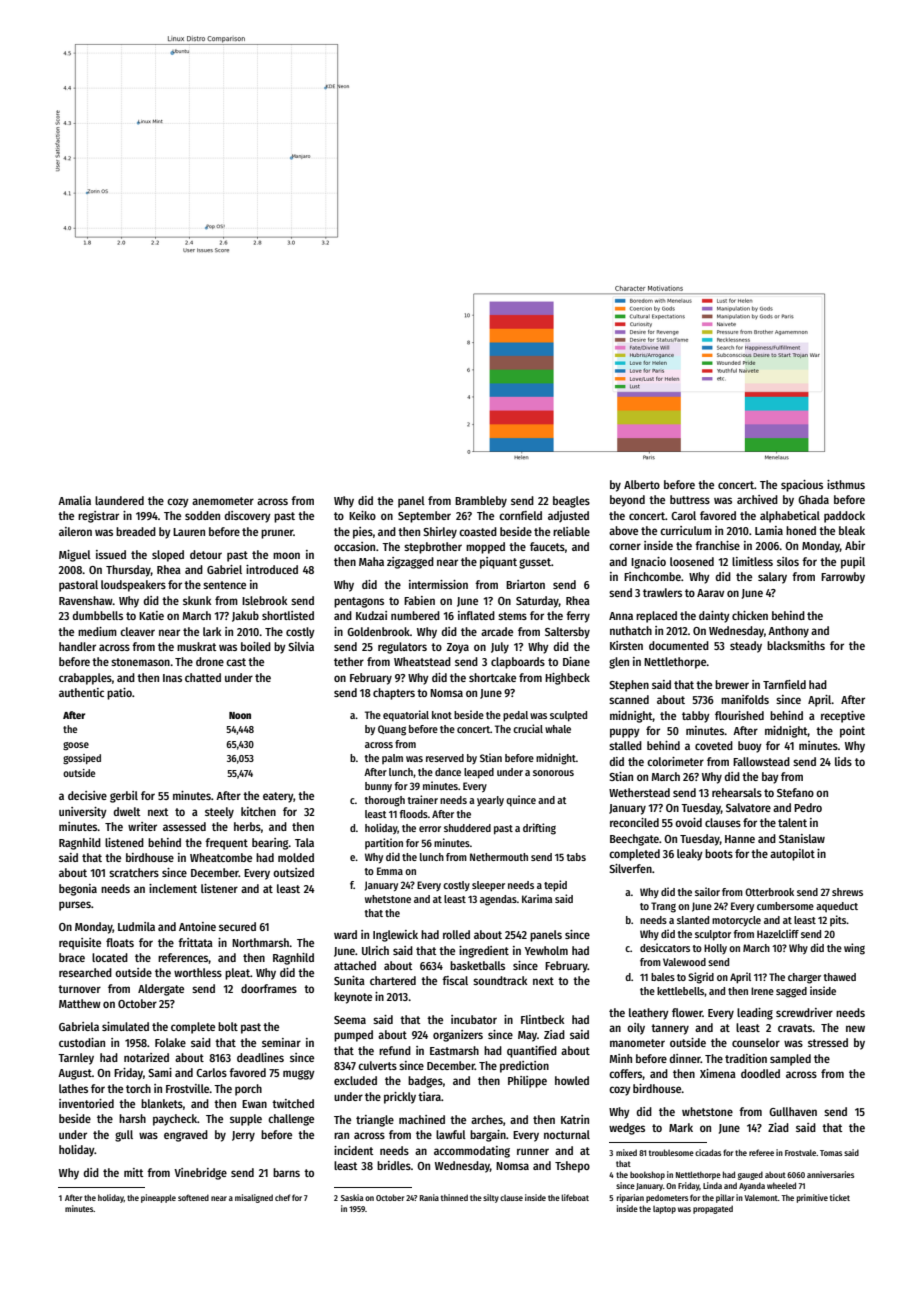  Describe the element at coordinates (707, 891) in the screenshot. I see `sailor` at that location.
